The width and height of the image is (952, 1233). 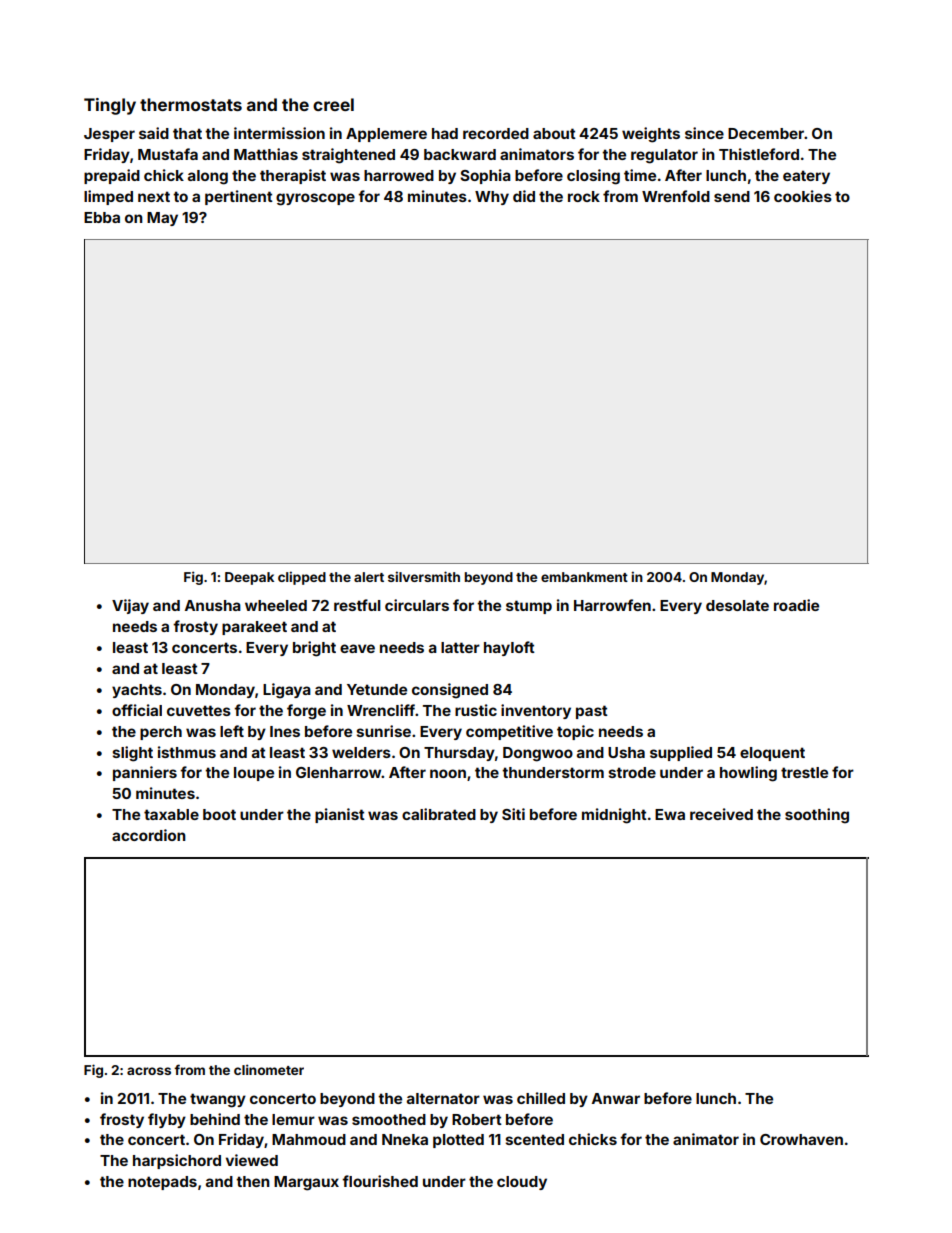 What do you see at coordinates (458, 1141) in the image?
I see `plotted` at bounding box center [458, 1141].
